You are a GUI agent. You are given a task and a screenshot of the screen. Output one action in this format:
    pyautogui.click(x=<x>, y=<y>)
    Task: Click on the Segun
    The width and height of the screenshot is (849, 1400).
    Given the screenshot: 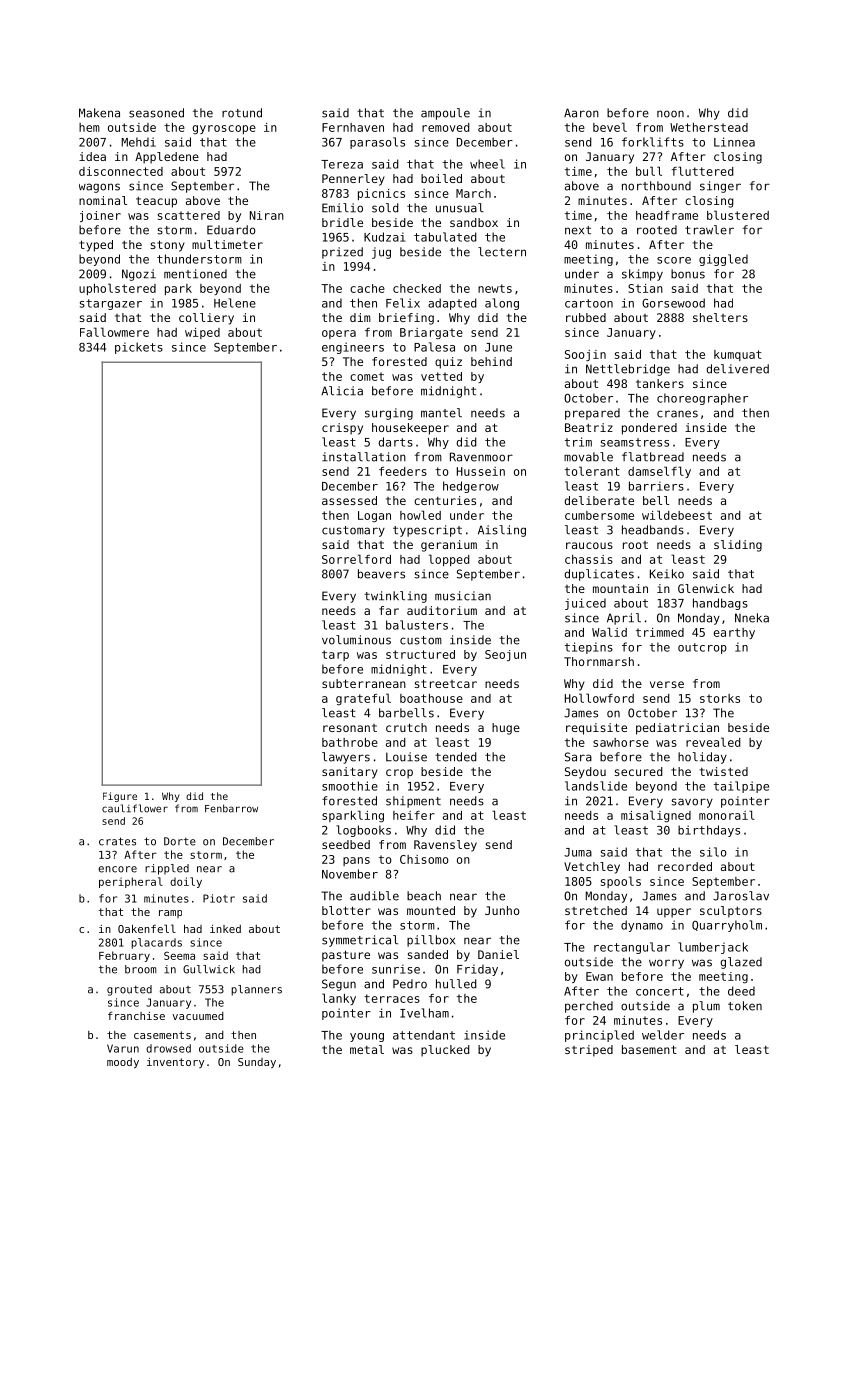 What is the action you would take?
    pyautogui.click(x=339, y=985)
